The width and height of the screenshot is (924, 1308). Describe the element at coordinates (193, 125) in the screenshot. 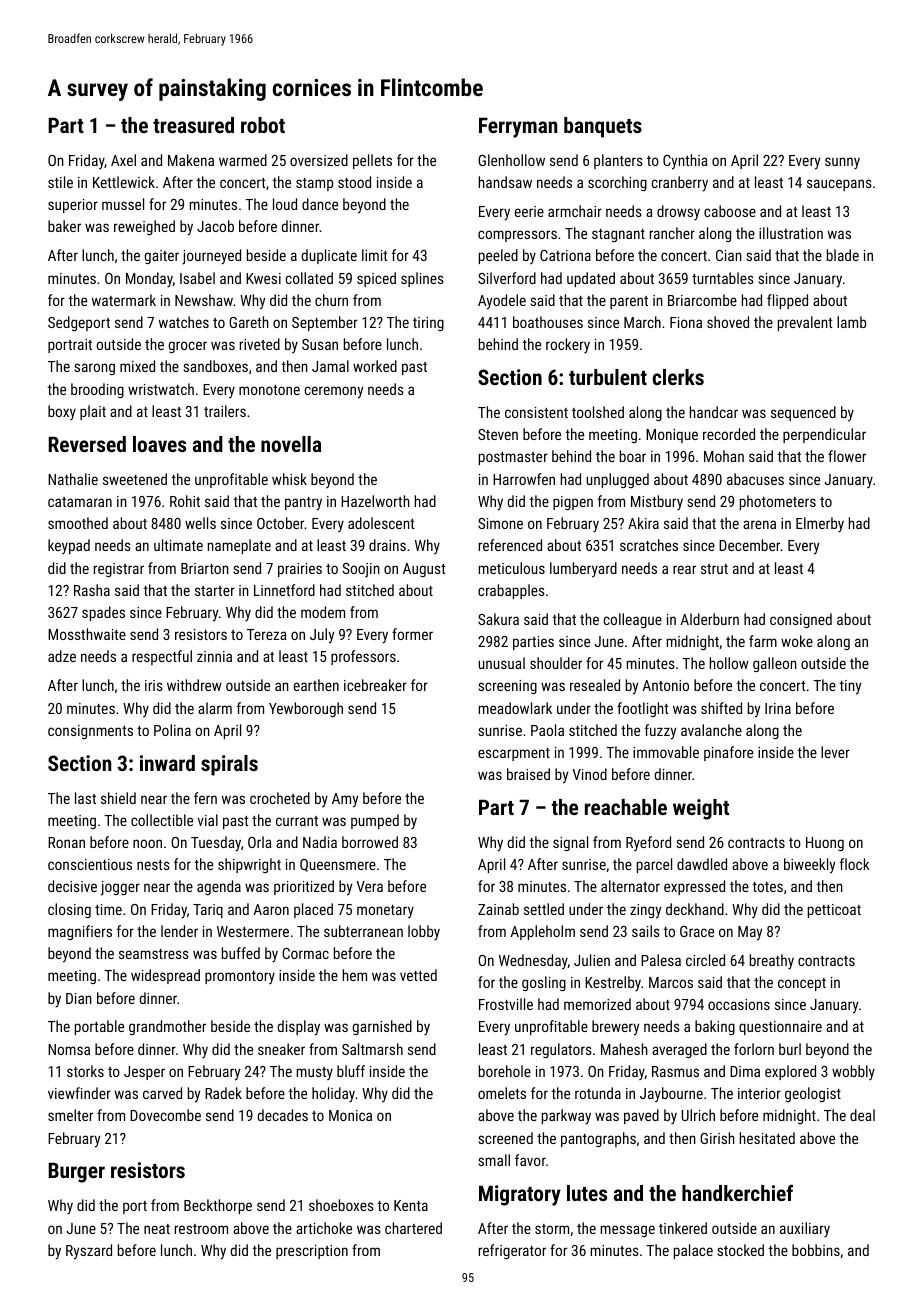

I see `treasured` at that location.
